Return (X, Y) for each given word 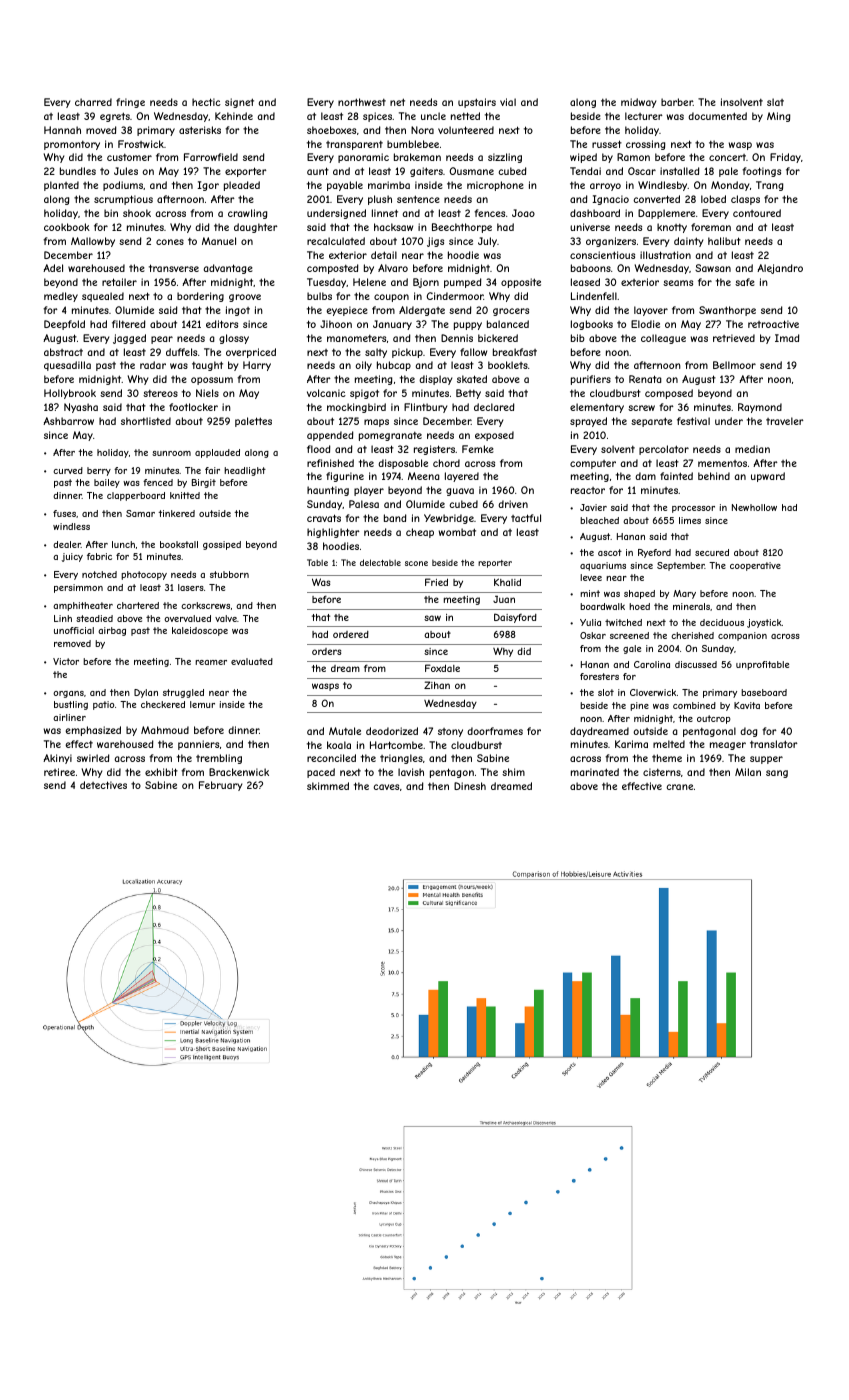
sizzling (505, 158)
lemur (202, 704)
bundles (78, 171)
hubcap (394, 366)
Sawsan (713, 268)
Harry (257, 366)
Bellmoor (734, 365)
